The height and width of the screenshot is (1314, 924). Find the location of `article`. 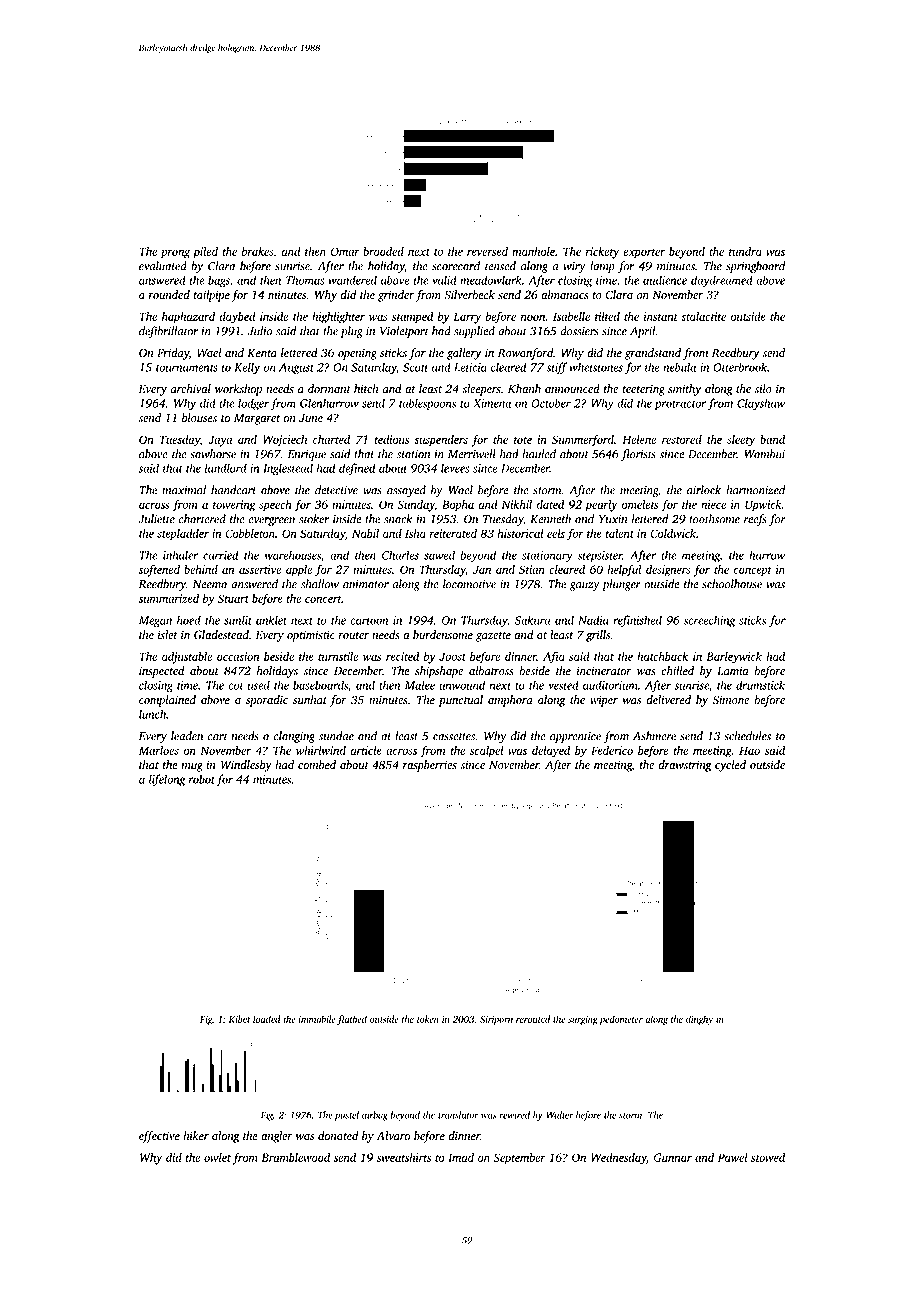

article is located at coordinates (366, 750).
